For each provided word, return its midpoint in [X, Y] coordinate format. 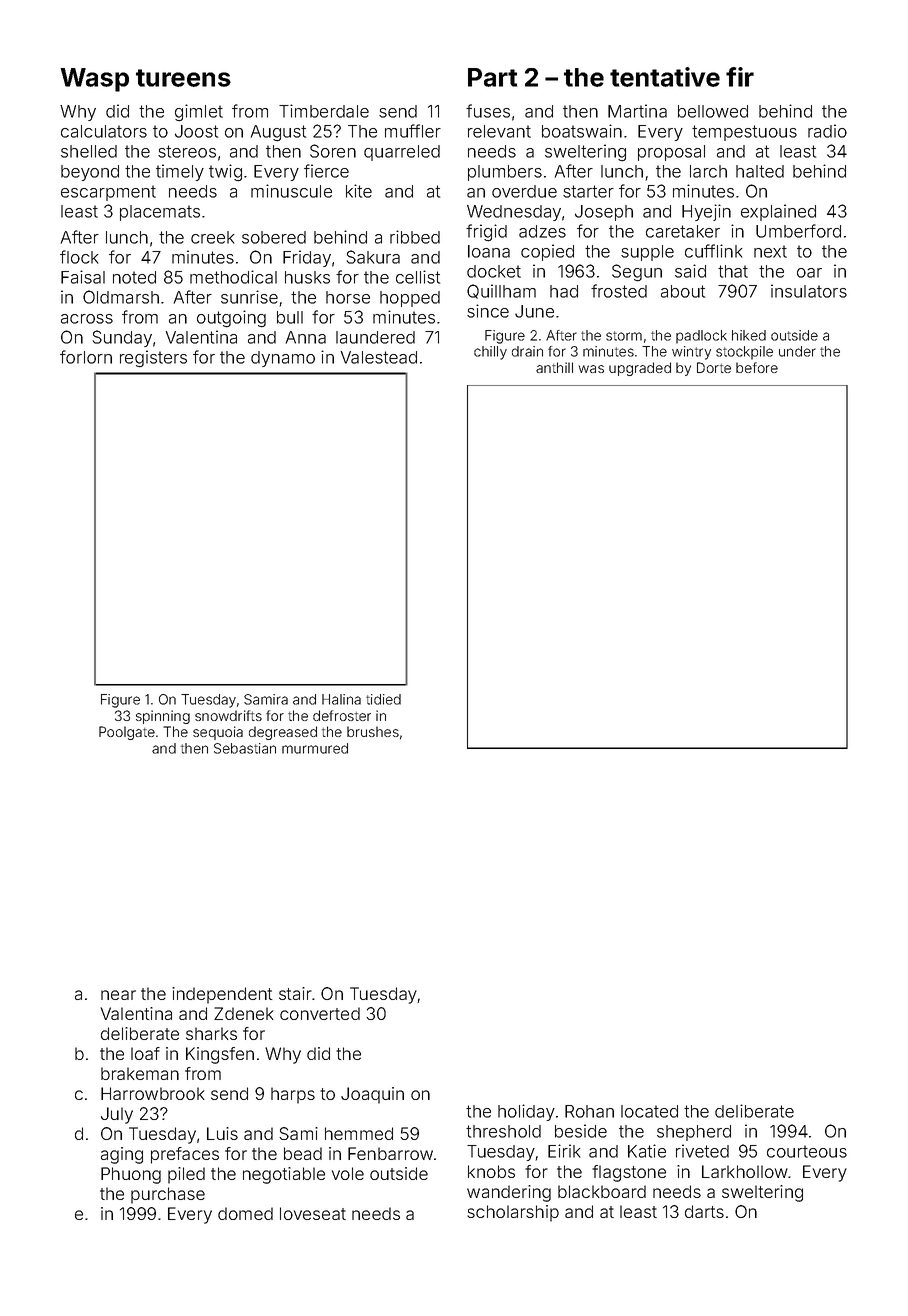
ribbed [415, 237]
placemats [160, 213]
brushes [373, 731]
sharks [211, 1033]
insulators [809, 291]
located [649, 1111]
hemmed [359, 1133]
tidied [383, 699]
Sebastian [245, 748]
